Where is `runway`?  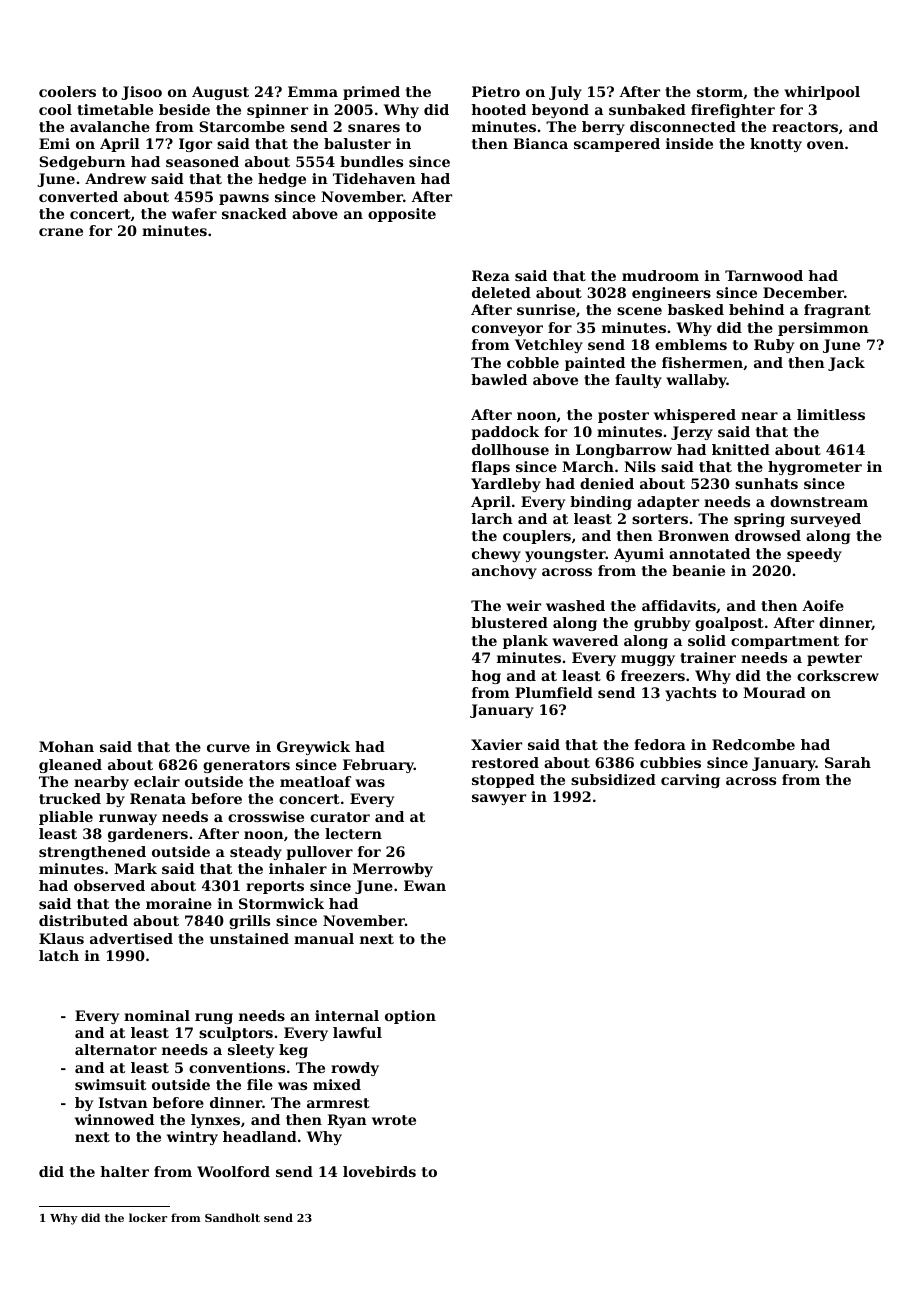
runway is located at coordinates (128, 819).
